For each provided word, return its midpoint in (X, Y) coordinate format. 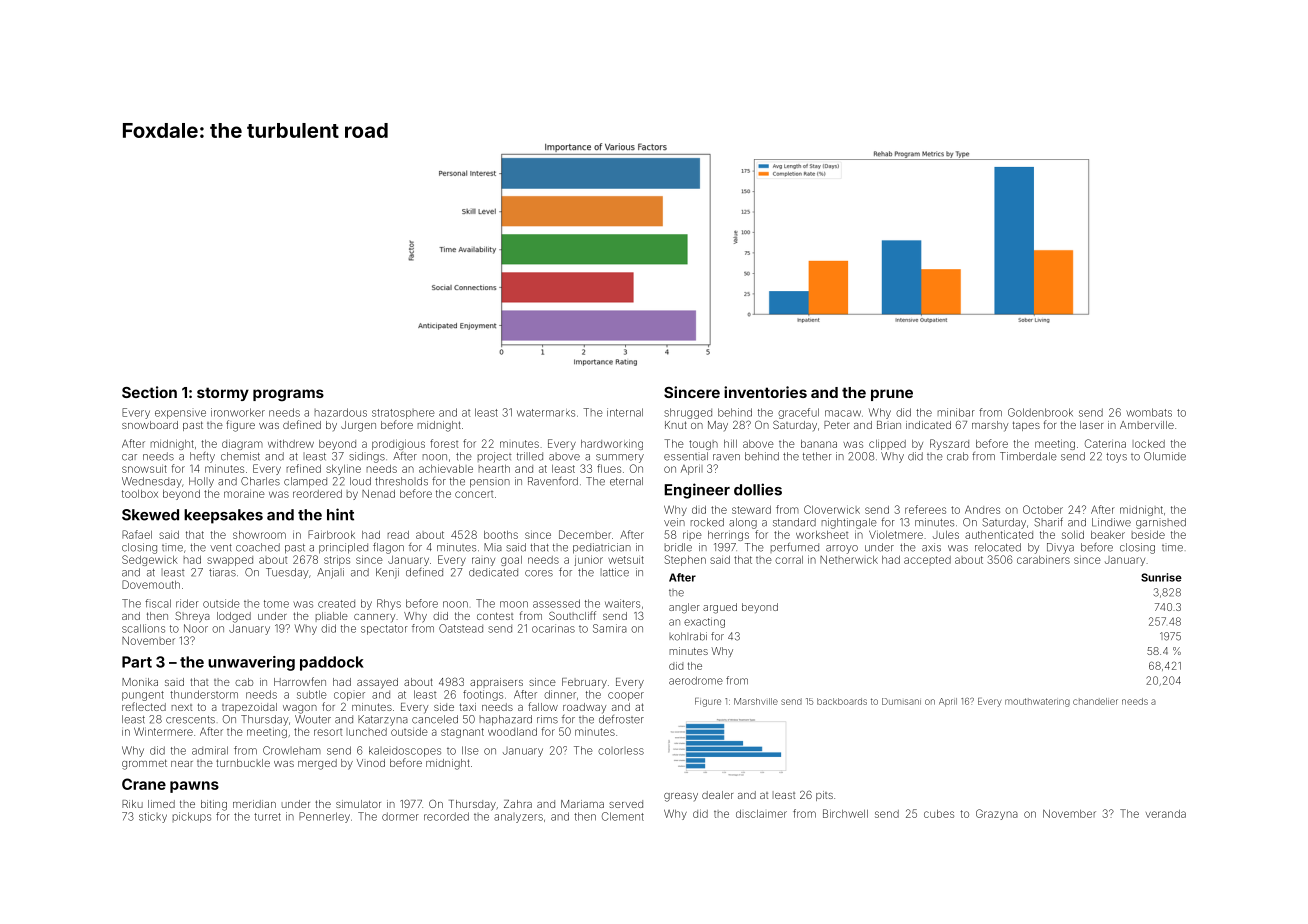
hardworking (612, 444)
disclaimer (761, 814)
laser (1091, 425)
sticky (153, 817)
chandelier (1095, 701)
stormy (223, 394)
